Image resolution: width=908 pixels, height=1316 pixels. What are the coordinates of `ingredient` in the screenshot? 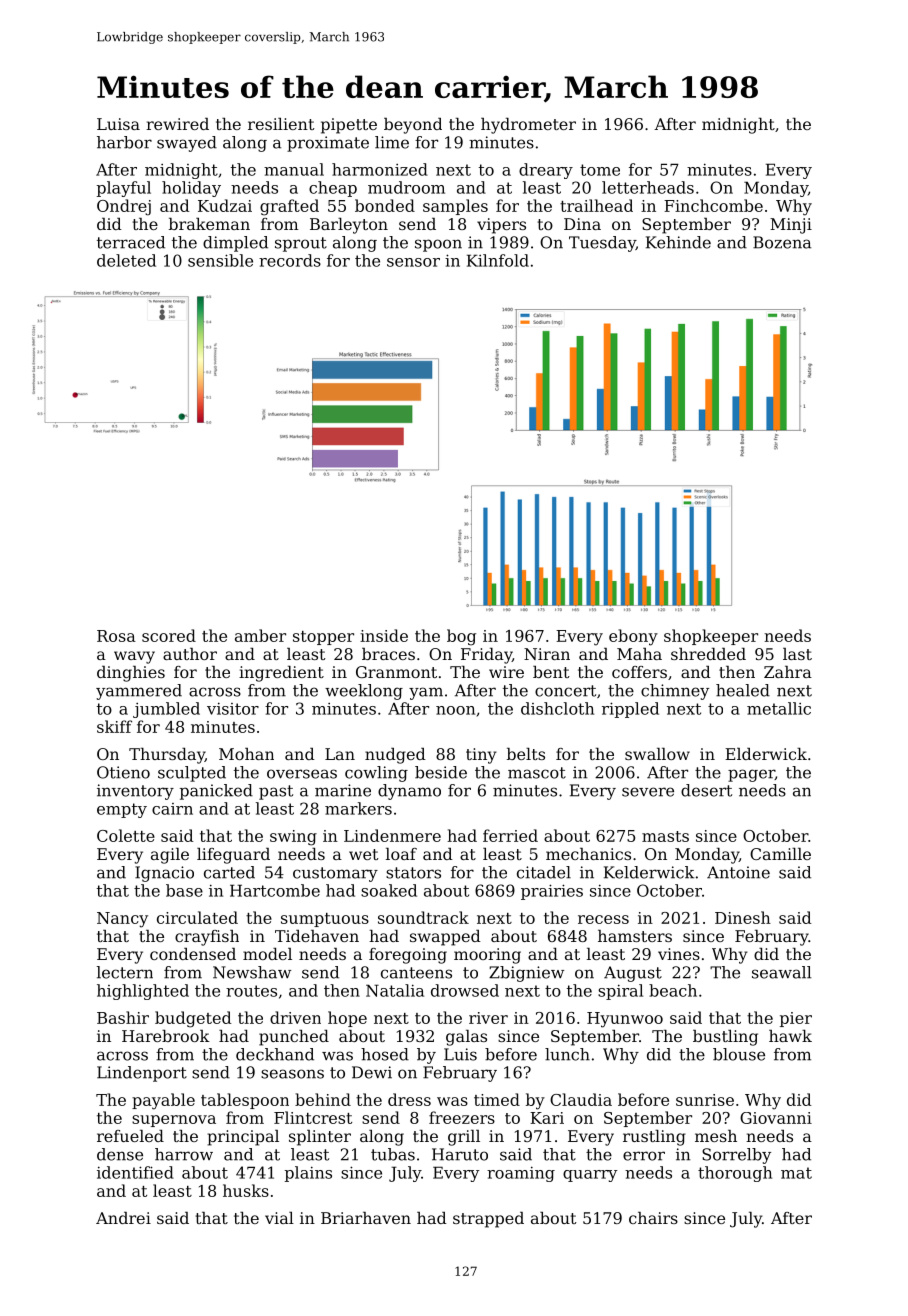 It's located at (281, 674).
